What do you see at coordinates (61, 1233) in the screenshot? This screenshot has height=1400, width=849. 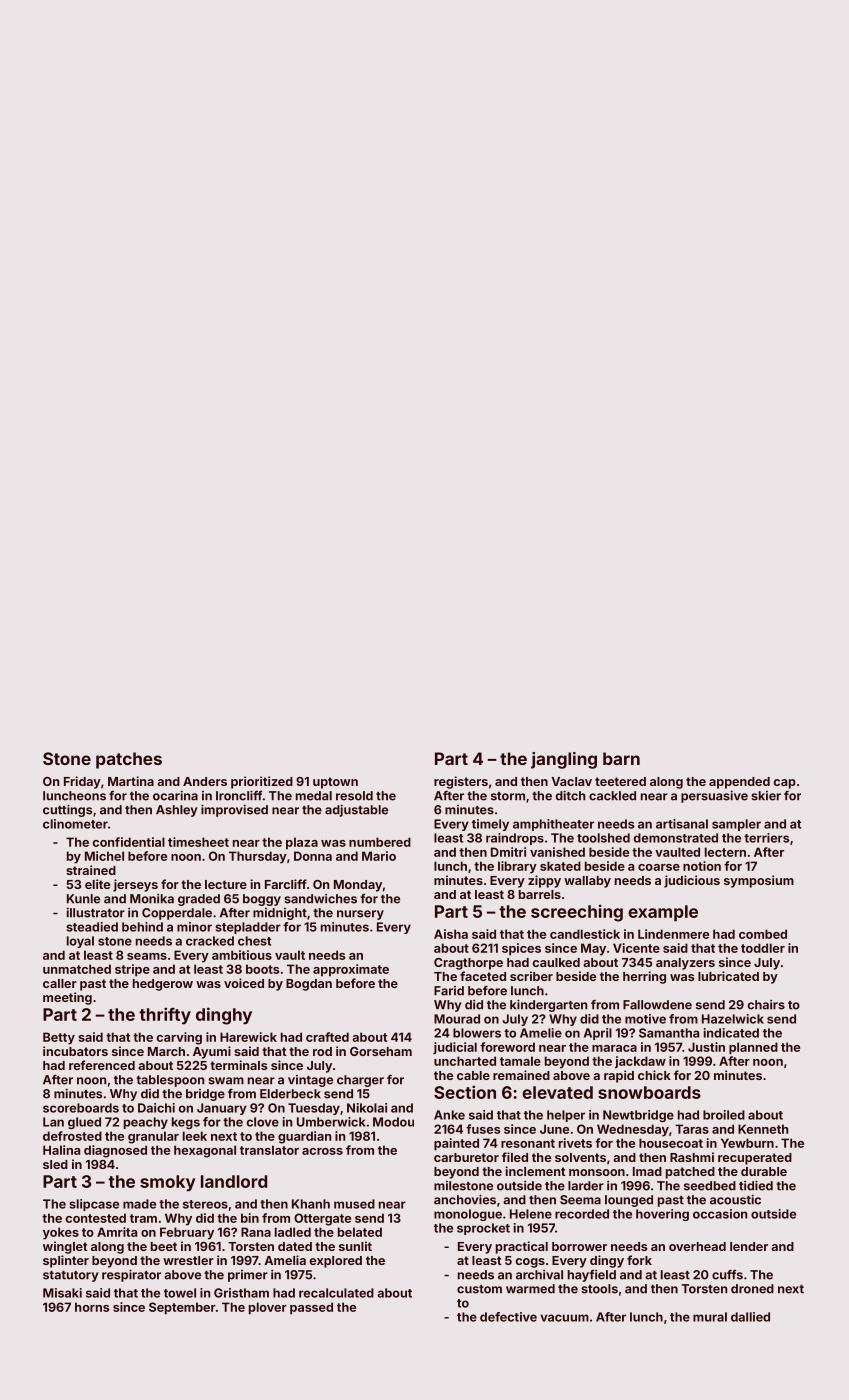 I see `yokes` at bounding box center [61, 1233].
